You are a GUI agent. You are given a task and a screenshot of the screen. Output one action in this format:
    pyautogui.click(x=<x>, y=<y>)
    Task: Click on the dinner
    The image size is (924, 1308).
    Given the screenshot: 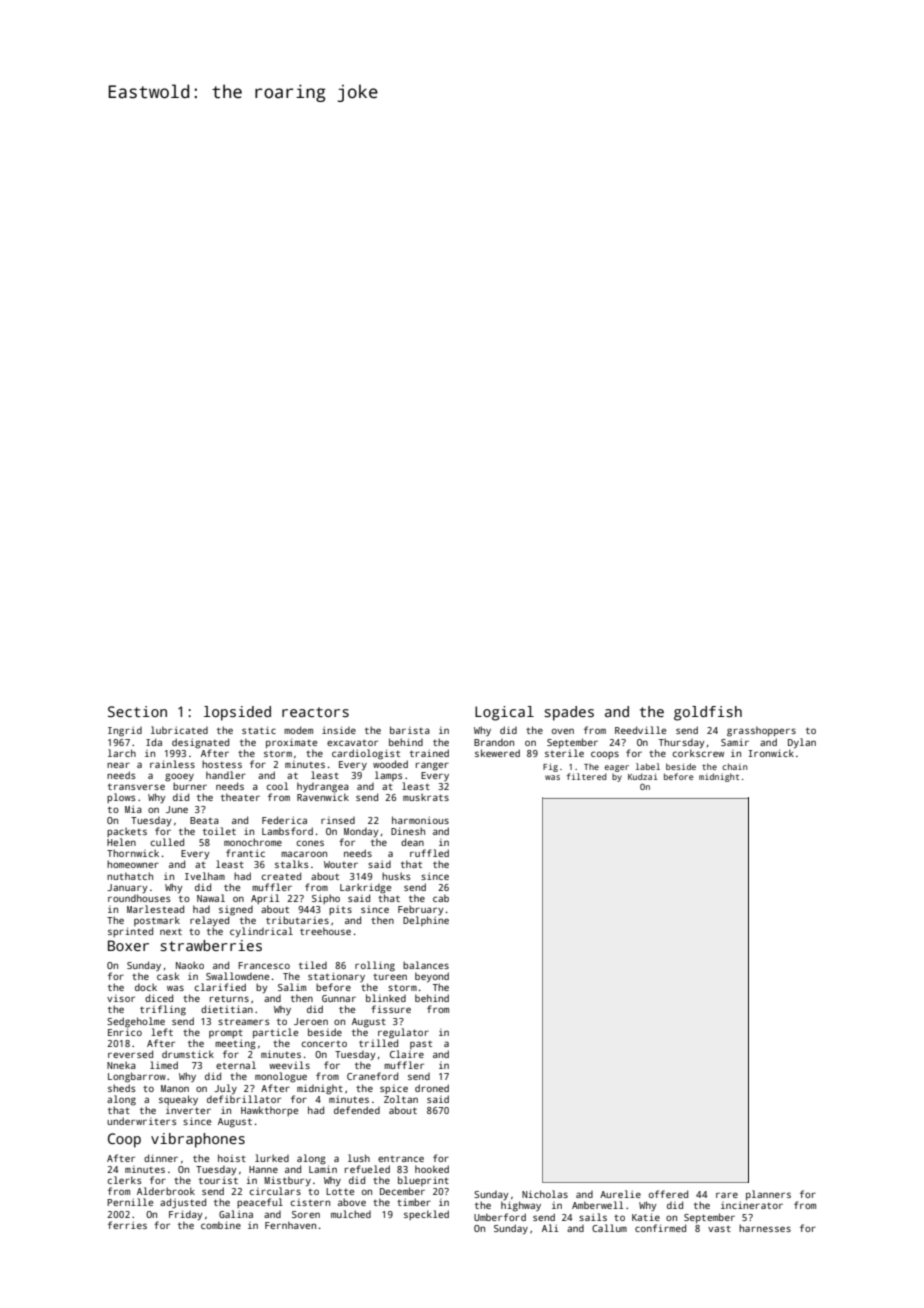 What is the action you would take?
    pyautogui.click(x=161, y=1158)
